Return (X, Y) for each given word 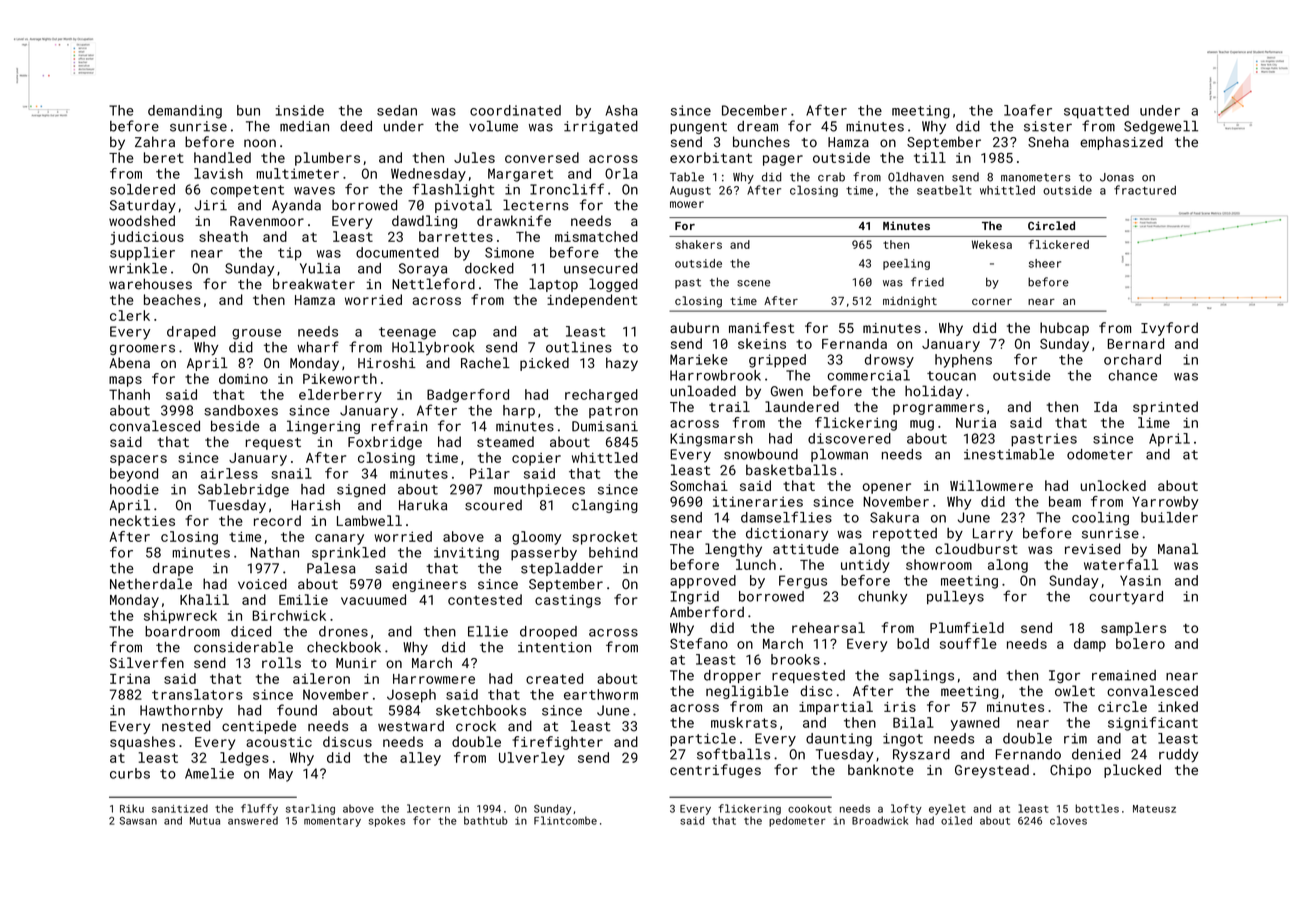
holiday (934, 392)
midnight (910, 302)
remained (1124, 675)
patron (613, 412)
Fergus (803, 582)
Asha (621, 110)
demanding (185, 112)
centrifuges (715, 771)
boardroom (182, 631)
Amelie (209, 773)
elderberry (340, 396)
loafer (1028, 110)
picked (544, 364)
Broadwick (880, 820)
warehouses (150, 284)
